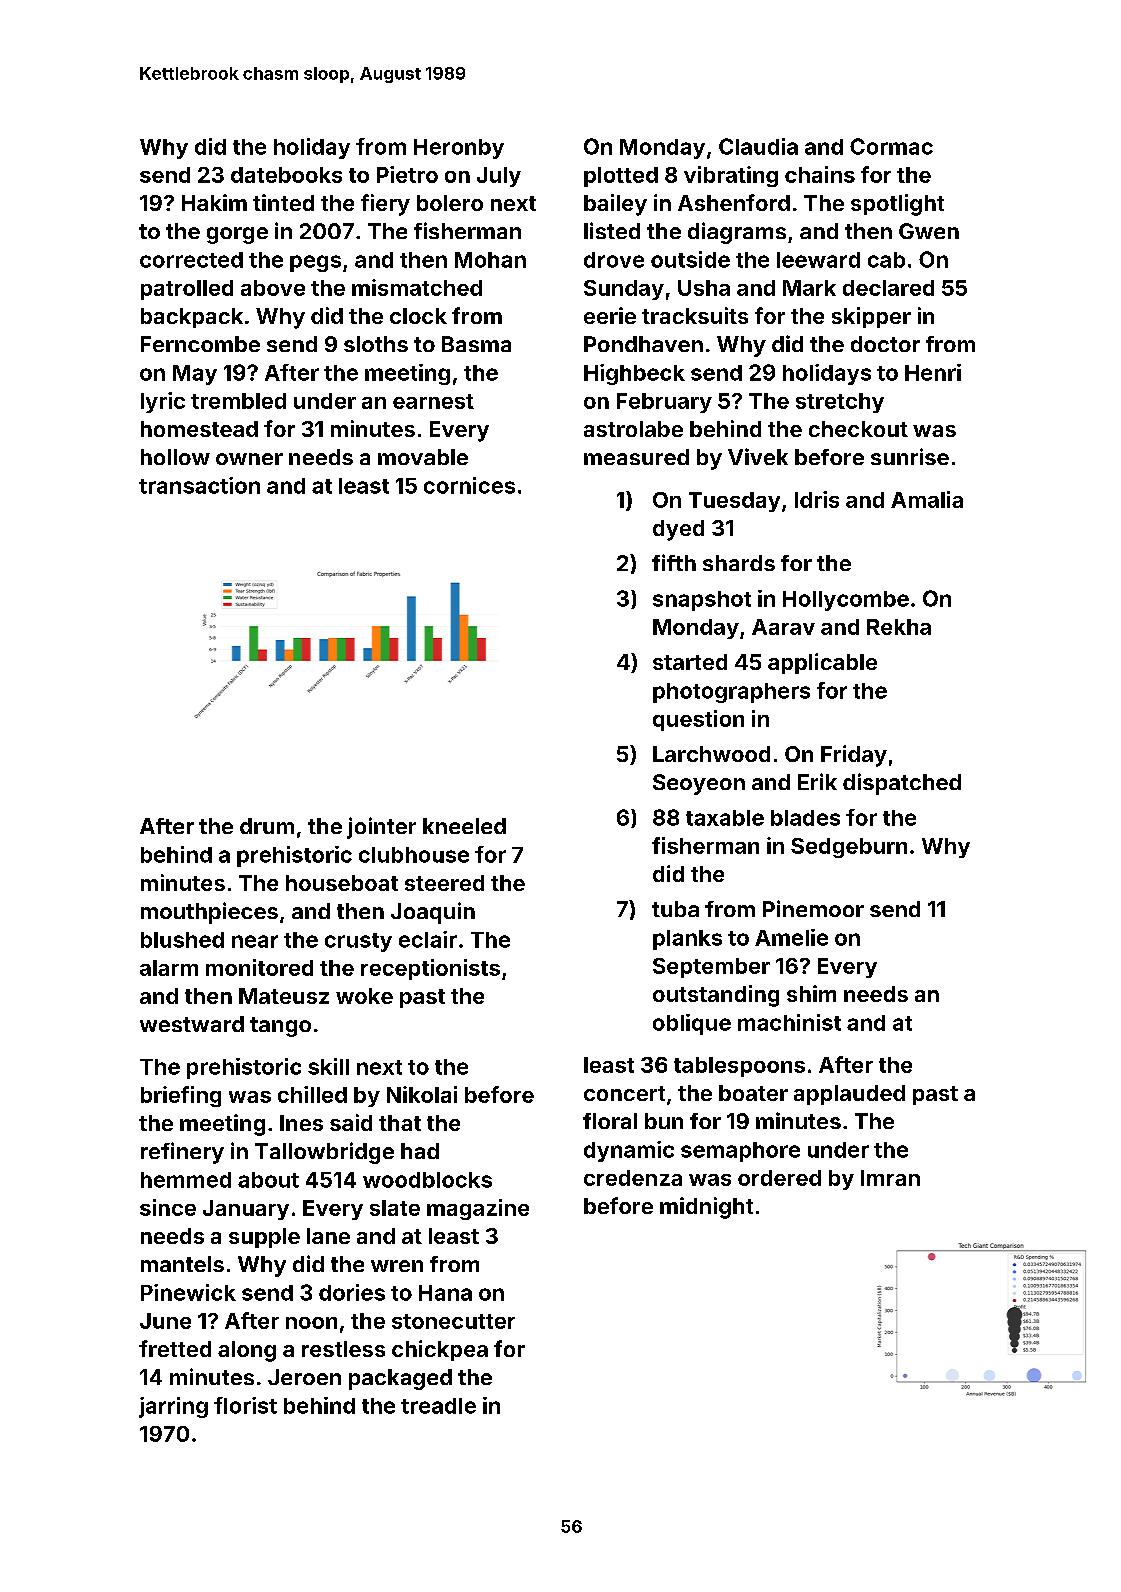  Describe the element at coordinates (643, 344) in the page. I see `Pondhaven` at that location.
